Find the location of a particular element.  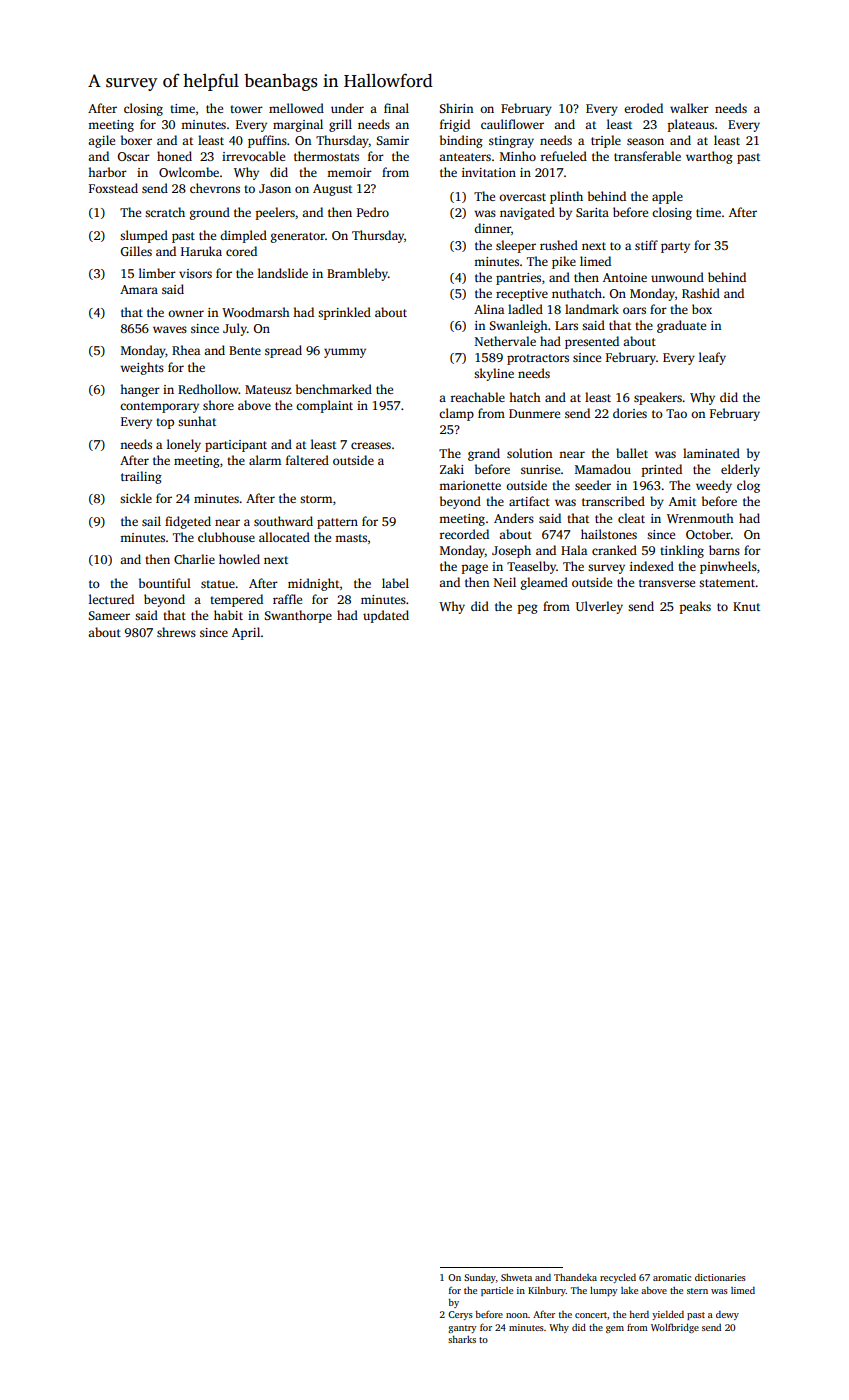

Thandeka is located at coordinates (575, 1277).
